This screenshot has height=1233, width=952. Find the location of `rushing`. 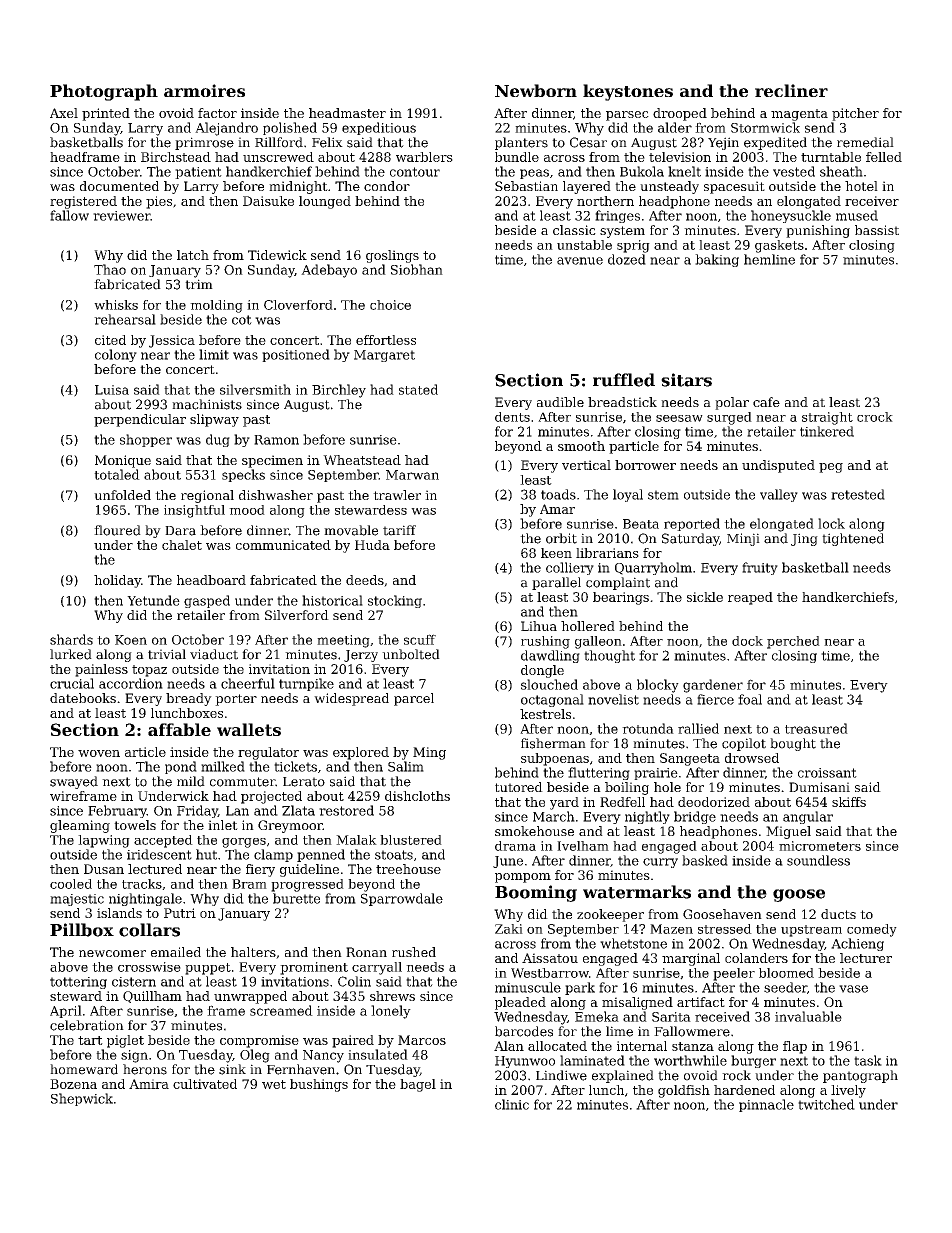

rushing is located at coordinates (545, 642).
